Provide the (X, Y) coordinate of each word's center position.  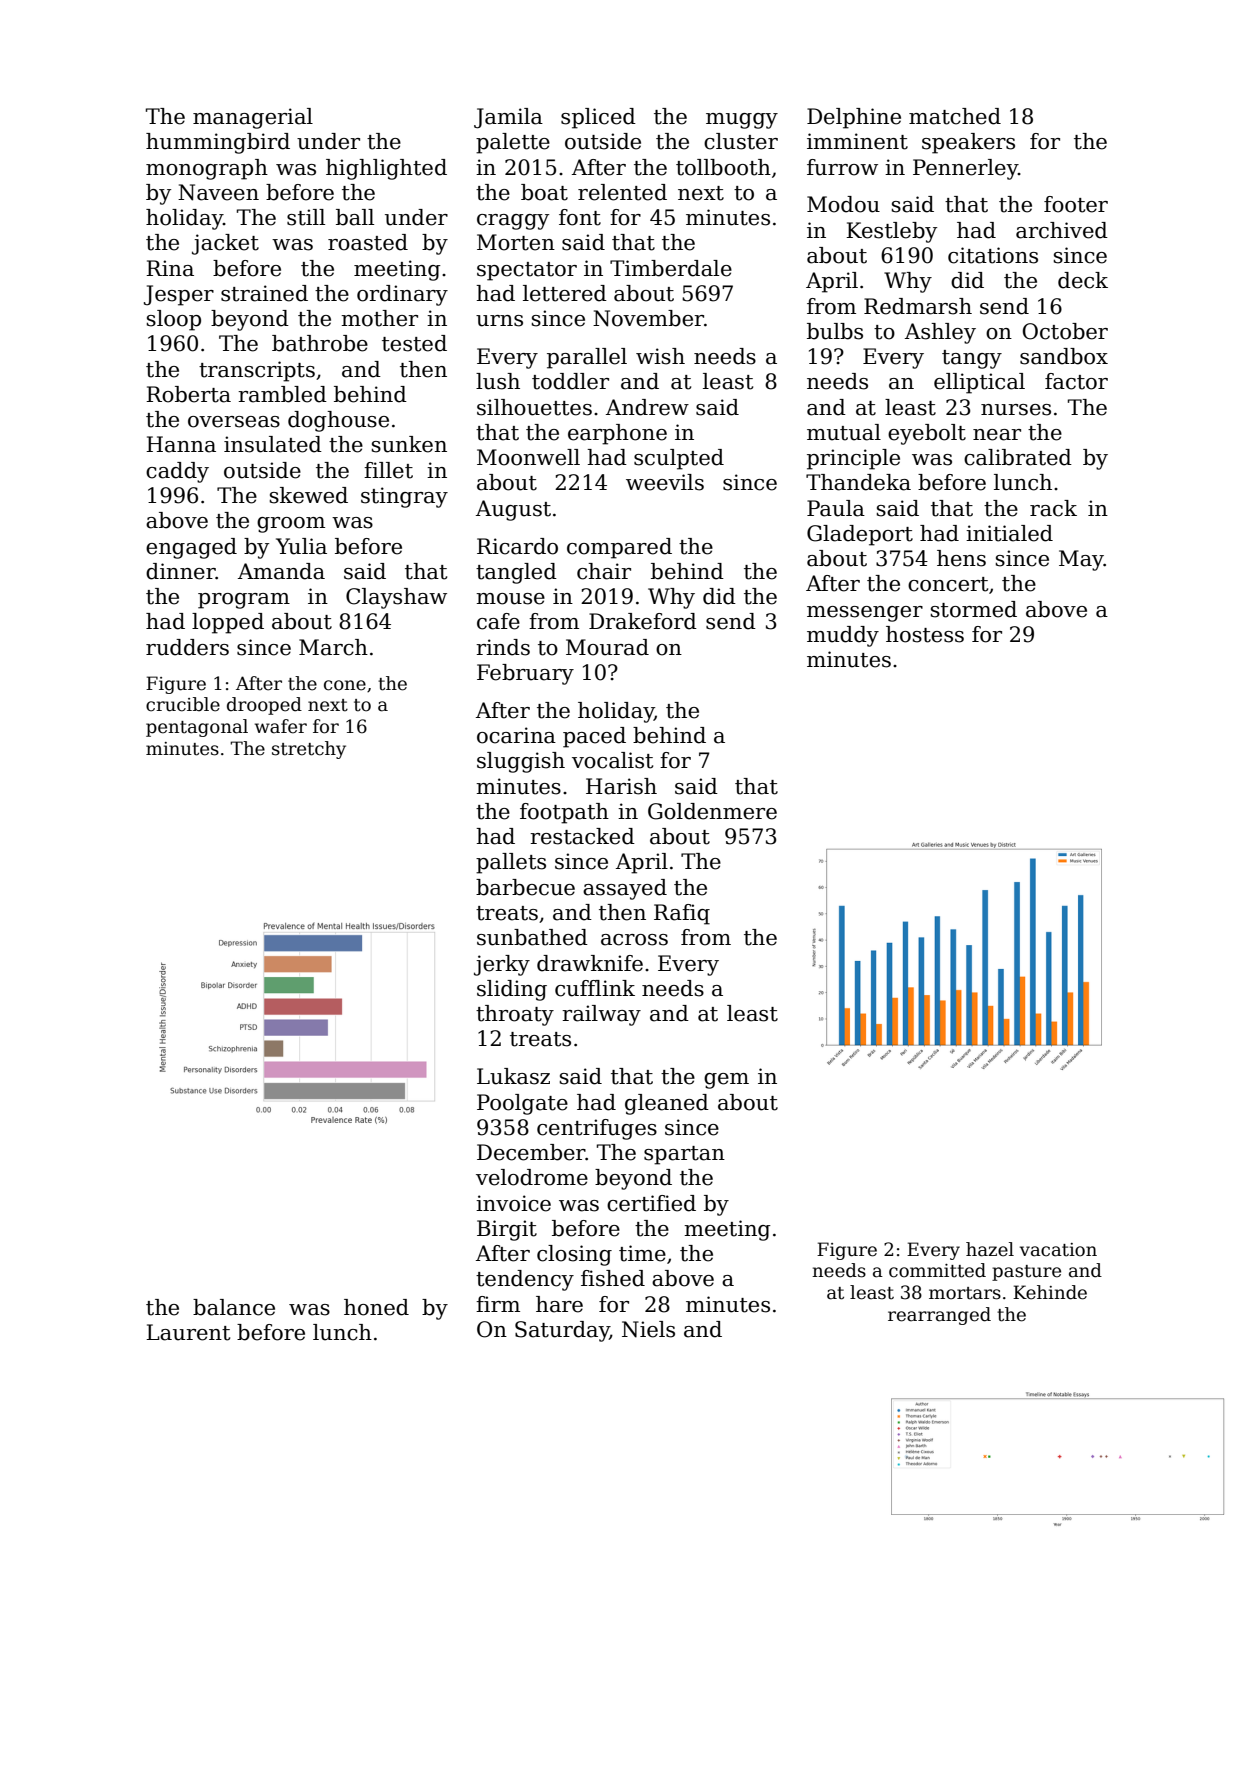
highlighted (386, 169)
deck (1083, 280)
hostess (925, 634)
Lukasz (513, 1076)
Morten (516, 242)
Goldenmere (712, 811)
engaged (191, 548)
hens (961, 558)
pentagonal (197, 728)
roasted (368, 242)
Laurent (188, 1332)
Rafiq (682, 914)
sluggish (521, 762)
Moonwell (528, 457)
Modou (843, 204)
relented (622, 192)
